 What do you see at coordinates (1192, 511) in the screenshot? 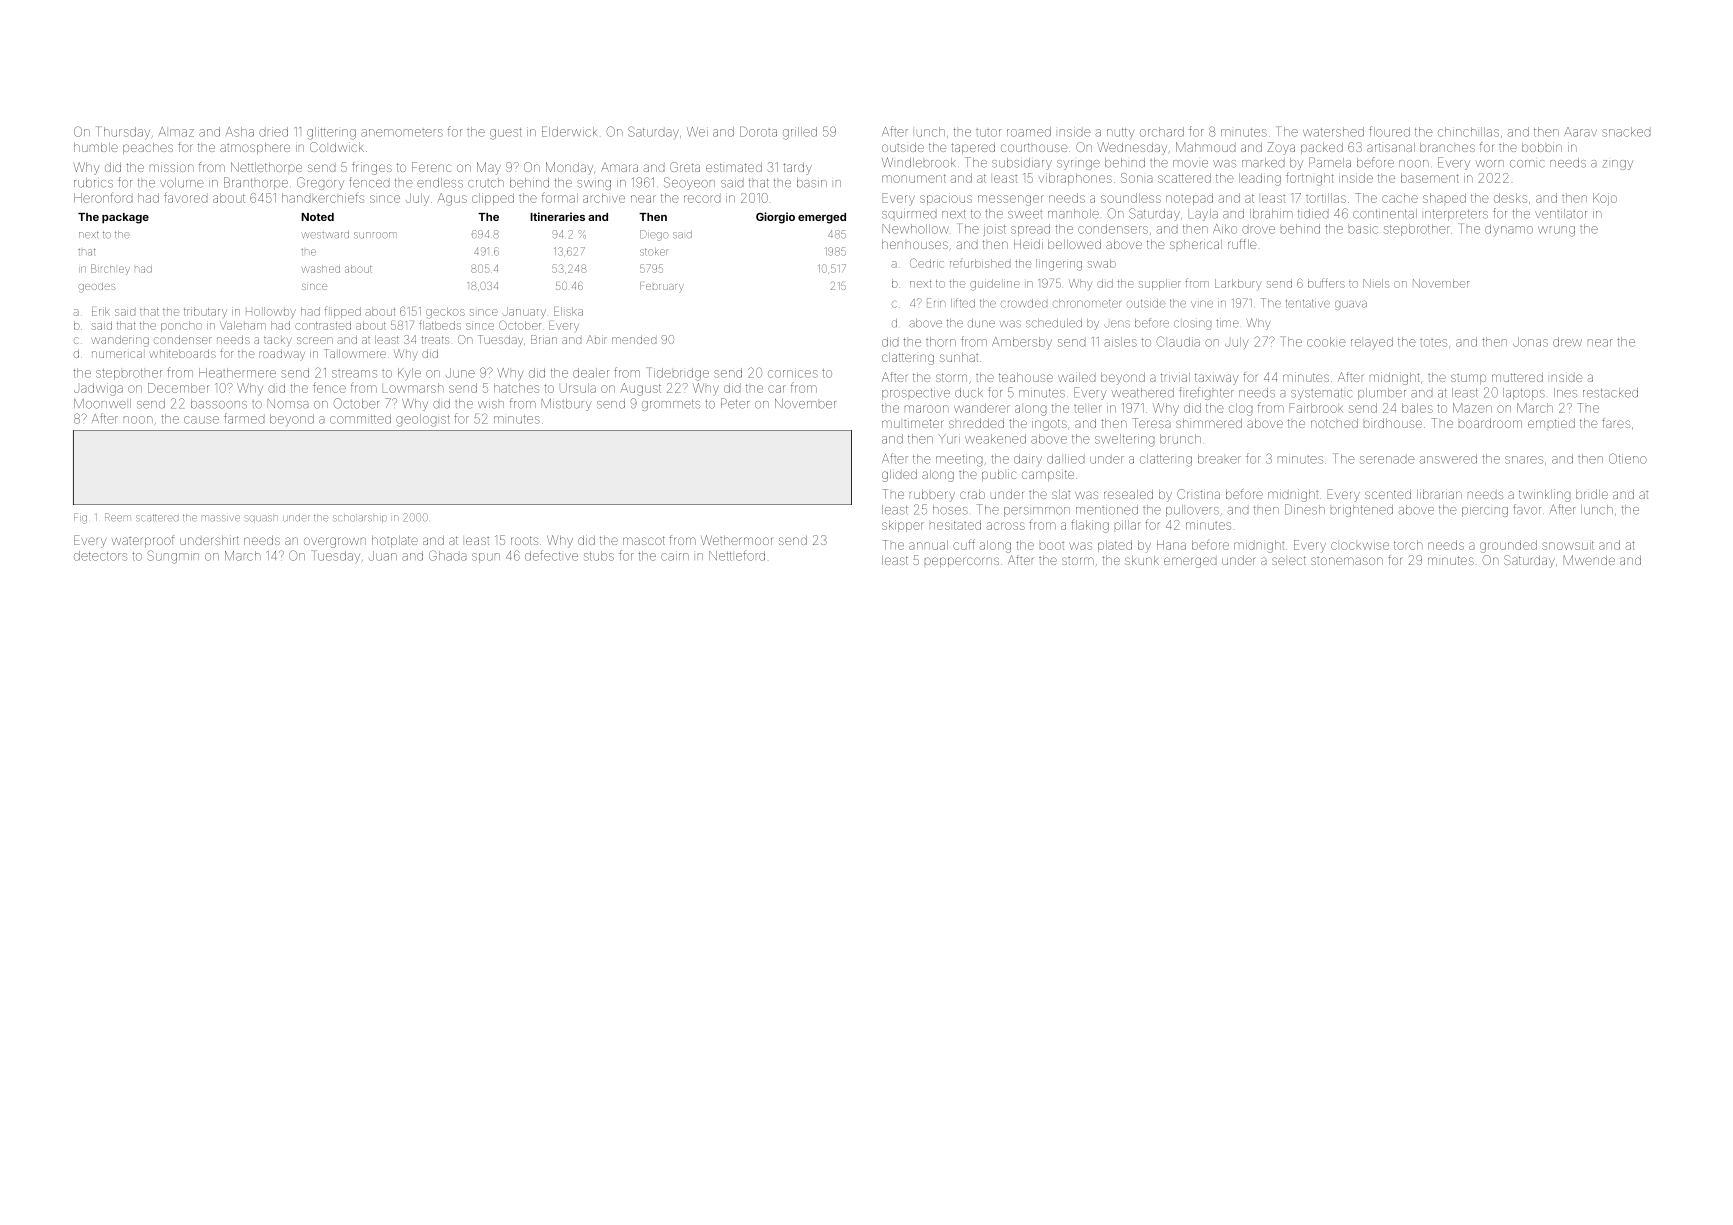
I see `pullovers` at bounding box center [1192, 511].
